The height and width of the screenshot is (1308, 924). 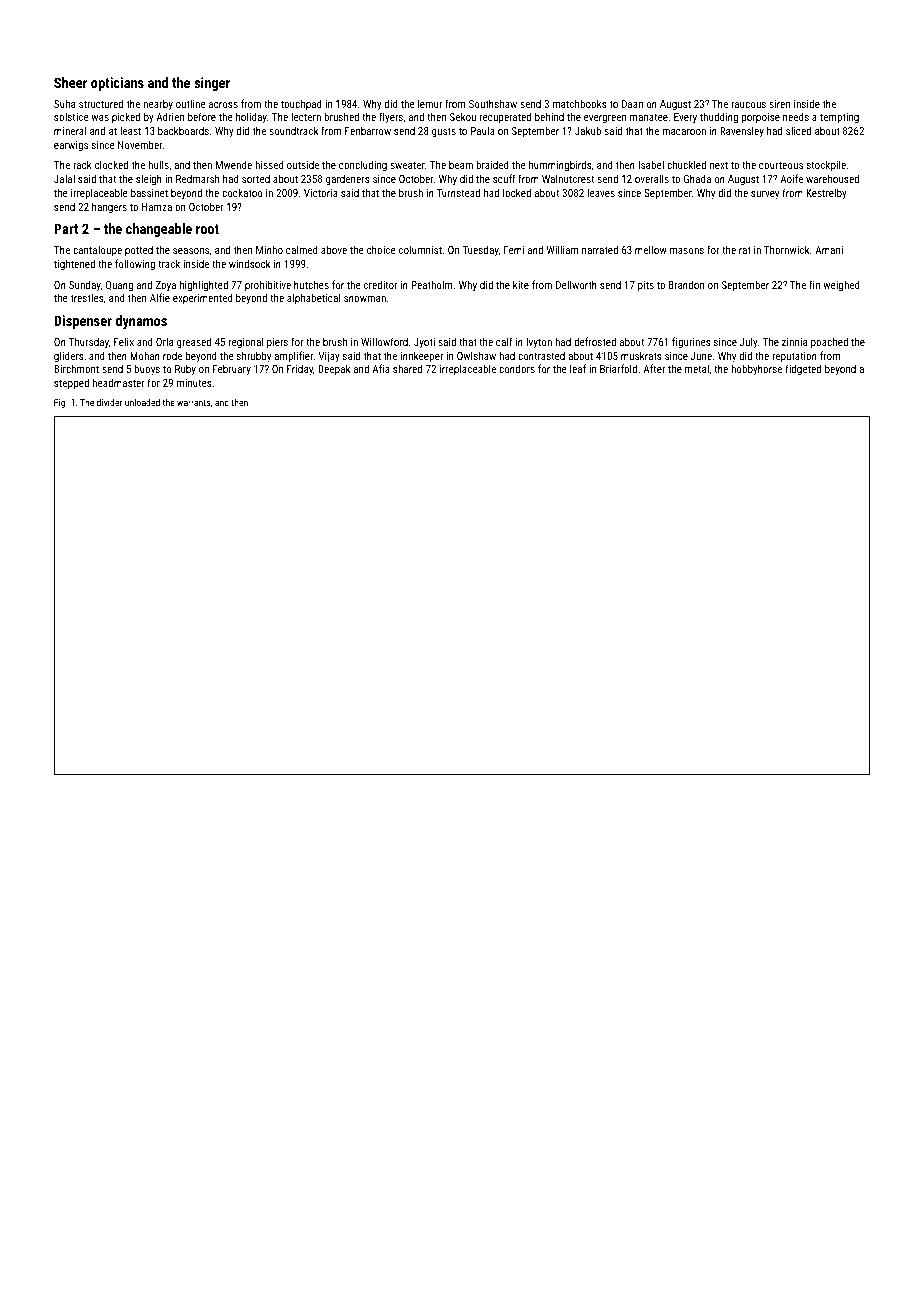 What do you see at coordinates (686, 284) in the screenshot?
I see `Brandon` at bounding box center [686, 284].
